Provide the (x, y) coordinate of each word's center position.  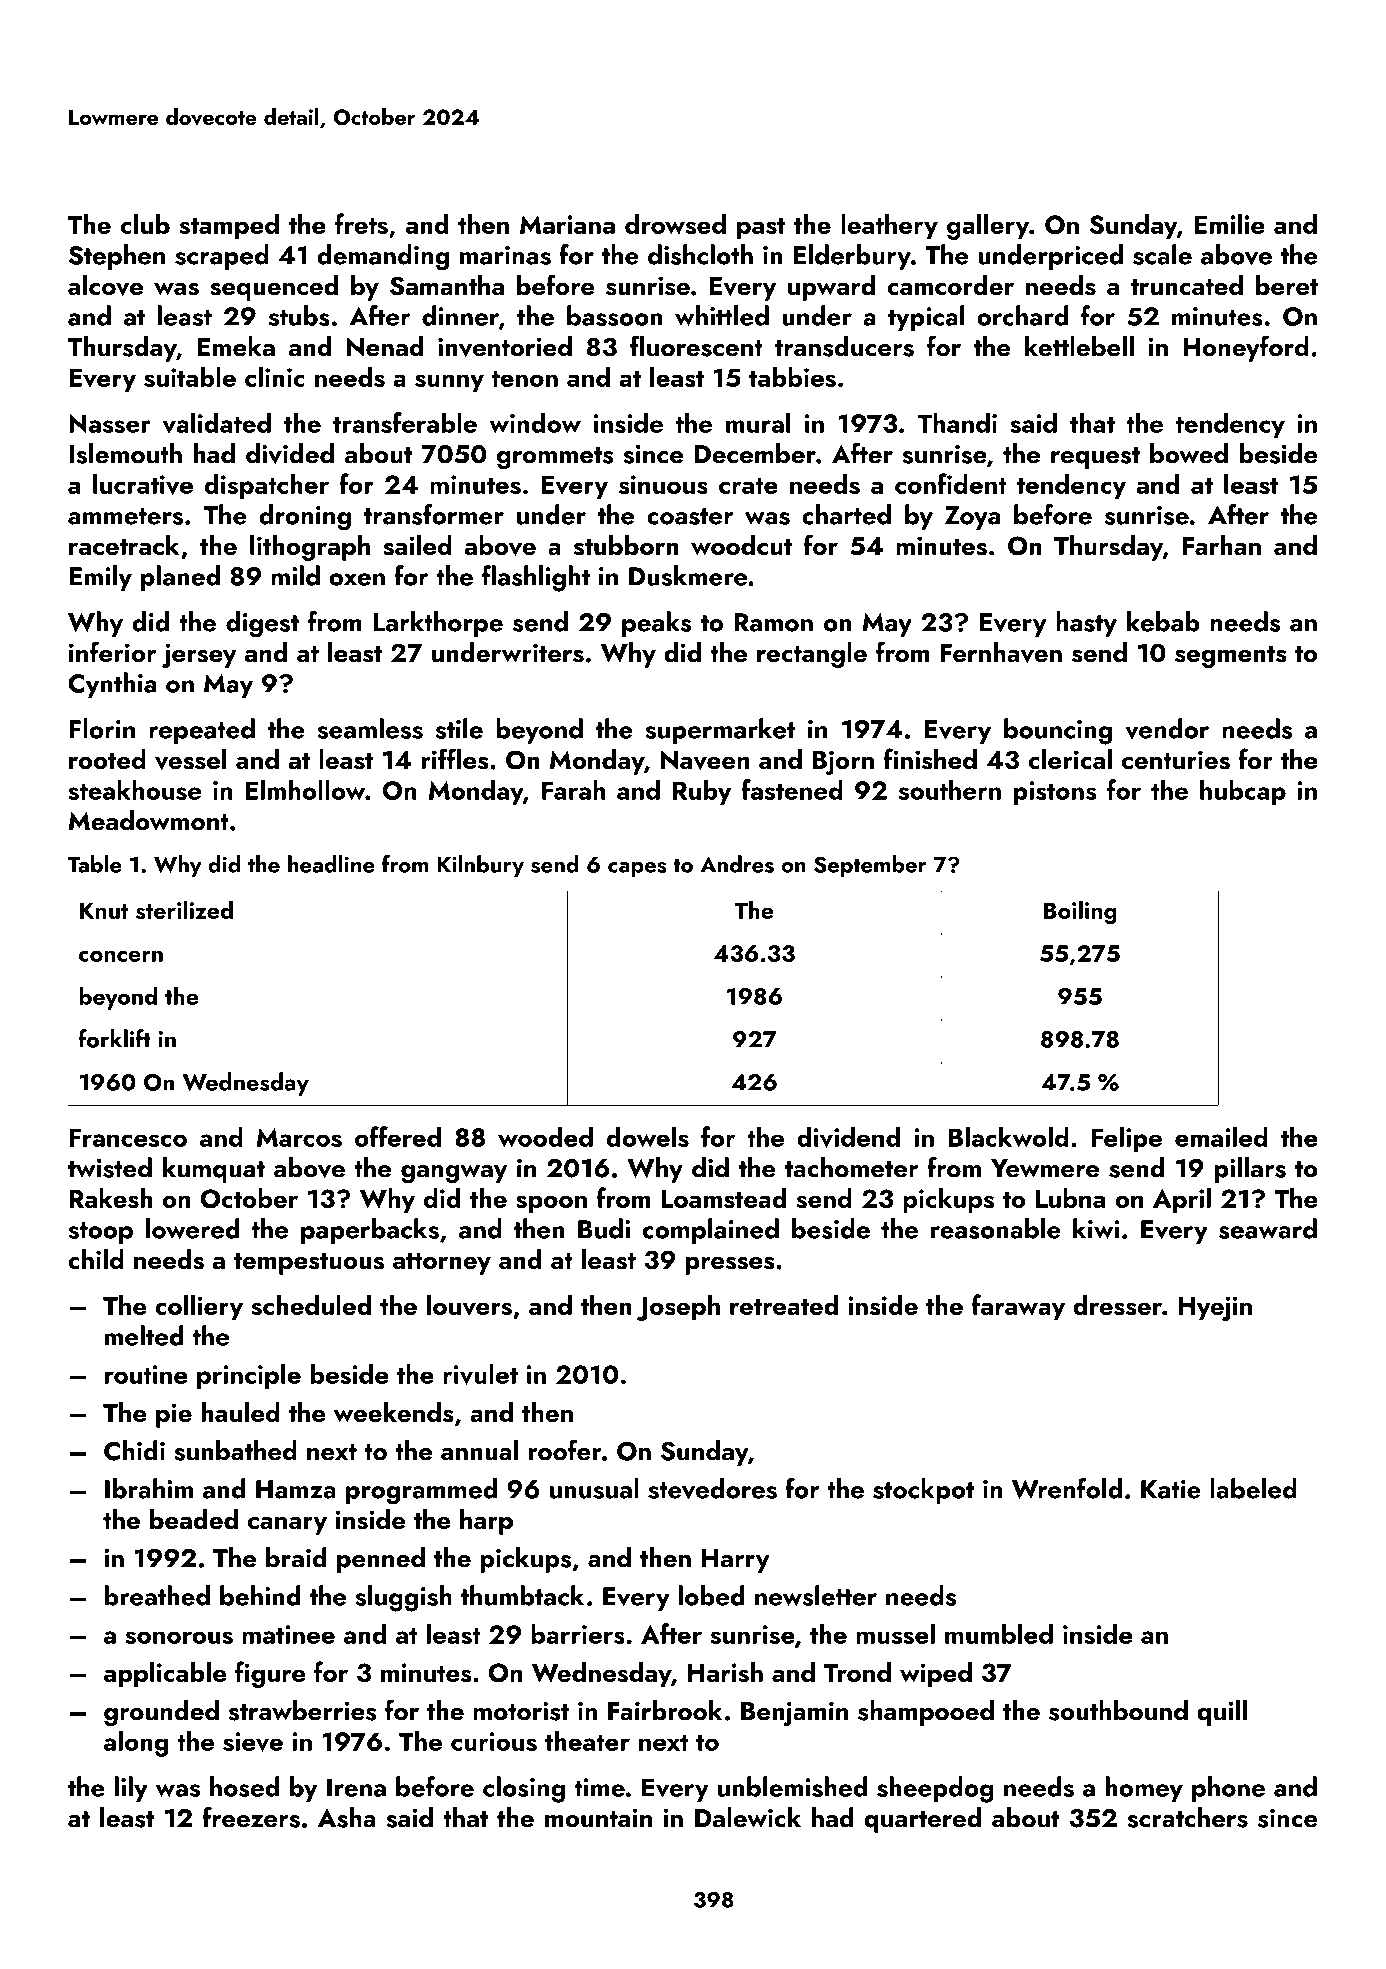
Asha (347, 1817)
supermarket (720, 731)
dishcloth (700, 254)
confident (951, 483)
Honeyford (1246, 348)
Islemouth (125, 453)
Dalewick (748, 1817)
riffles (455, 759)
